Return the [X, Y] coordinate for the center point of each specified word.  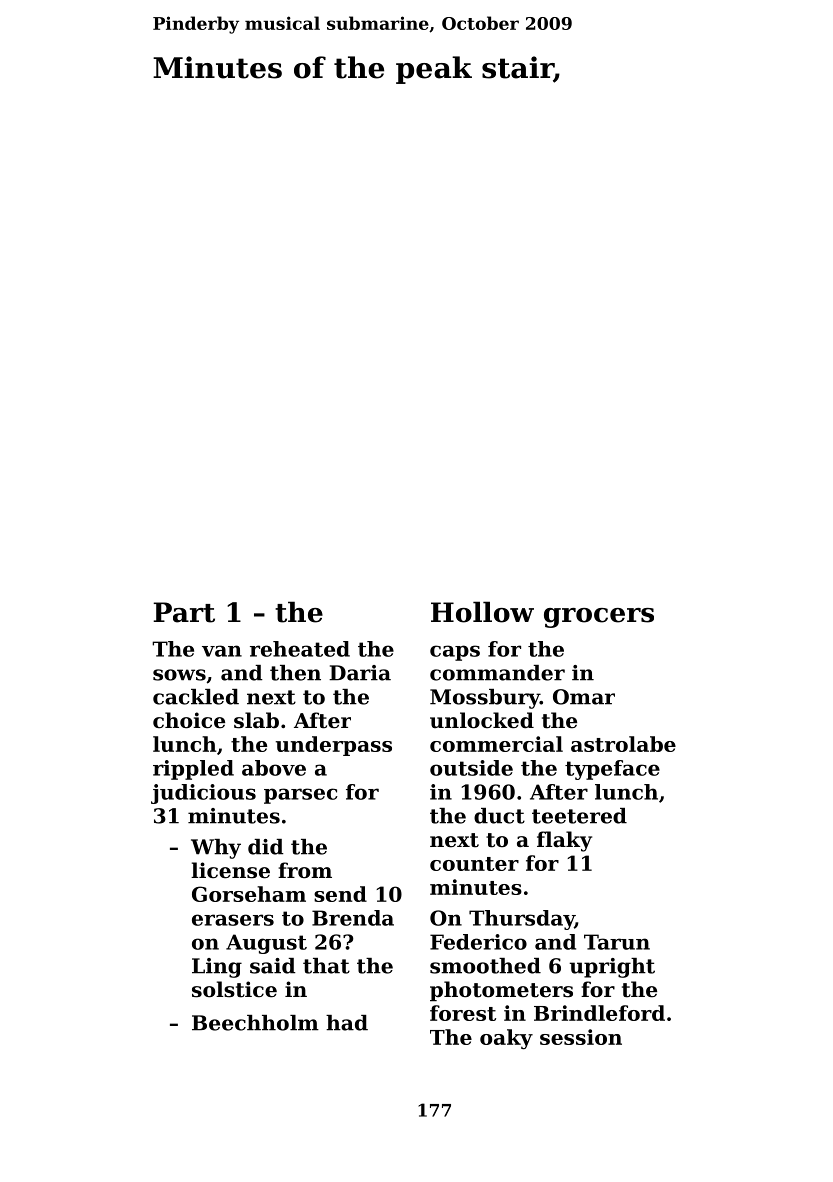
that [326, 966]
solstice [234, 989]
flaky [564, 841]
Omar [584, 697]
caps [455, 653]
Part [184, 612]
